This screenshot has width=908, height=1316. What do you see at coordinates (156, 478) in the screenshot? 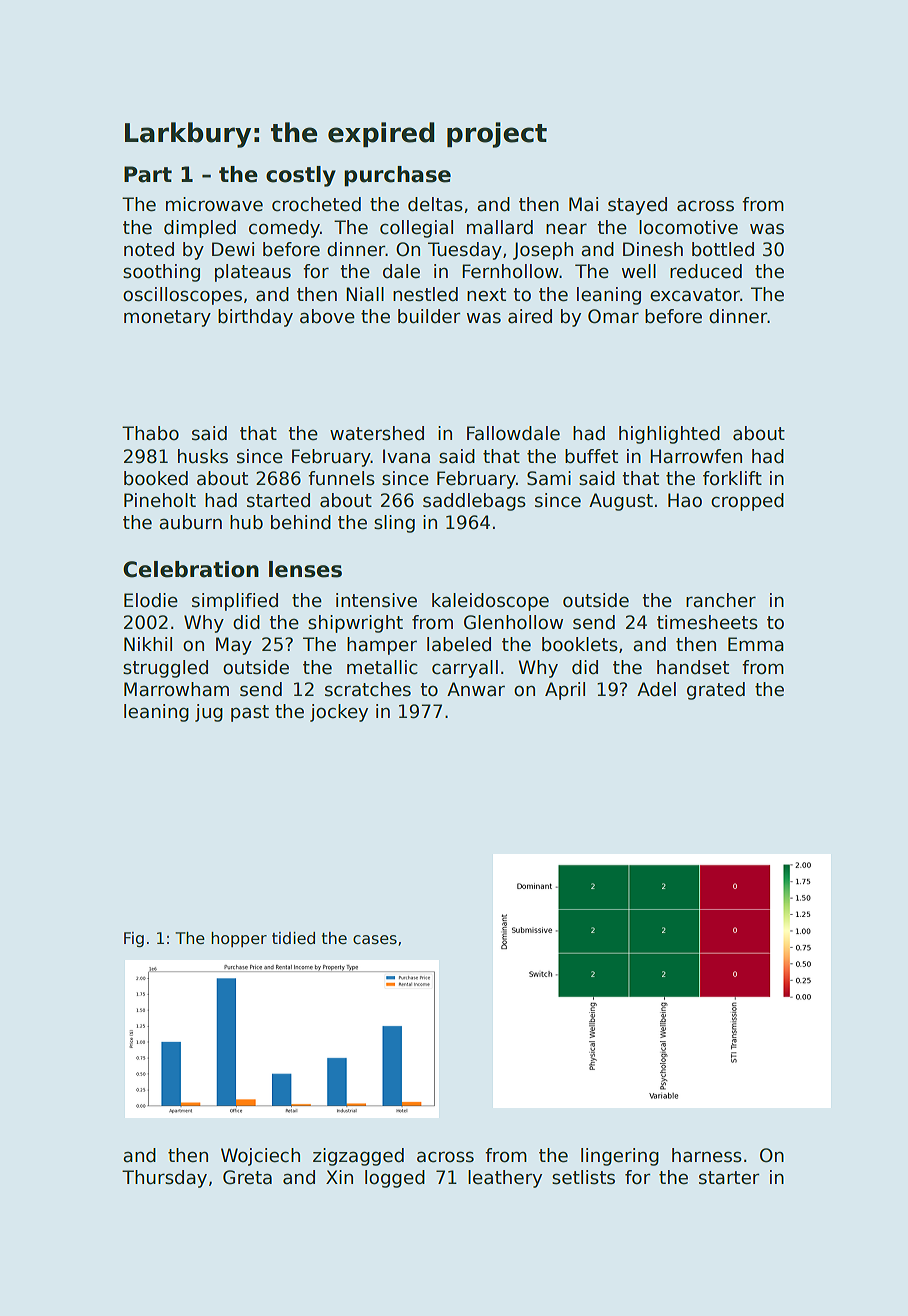
I see `booked` at bounding box center [156, 478].
